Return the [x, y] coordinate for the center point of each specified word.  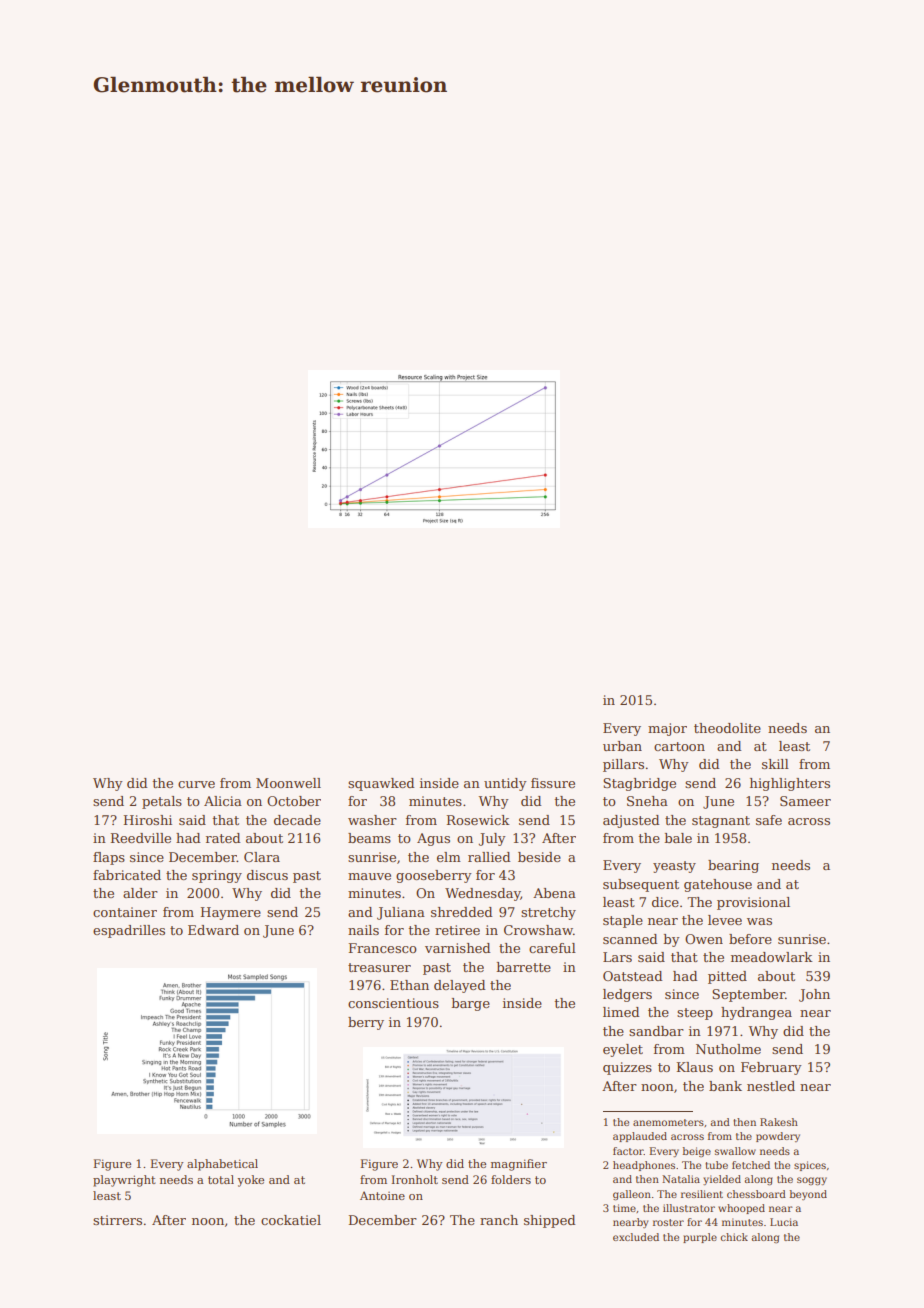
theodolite [727, 728]
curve [196, 784]
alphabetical [222, 1165]
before [750, 939]
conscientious [393, 1003]
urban [622, 746]
